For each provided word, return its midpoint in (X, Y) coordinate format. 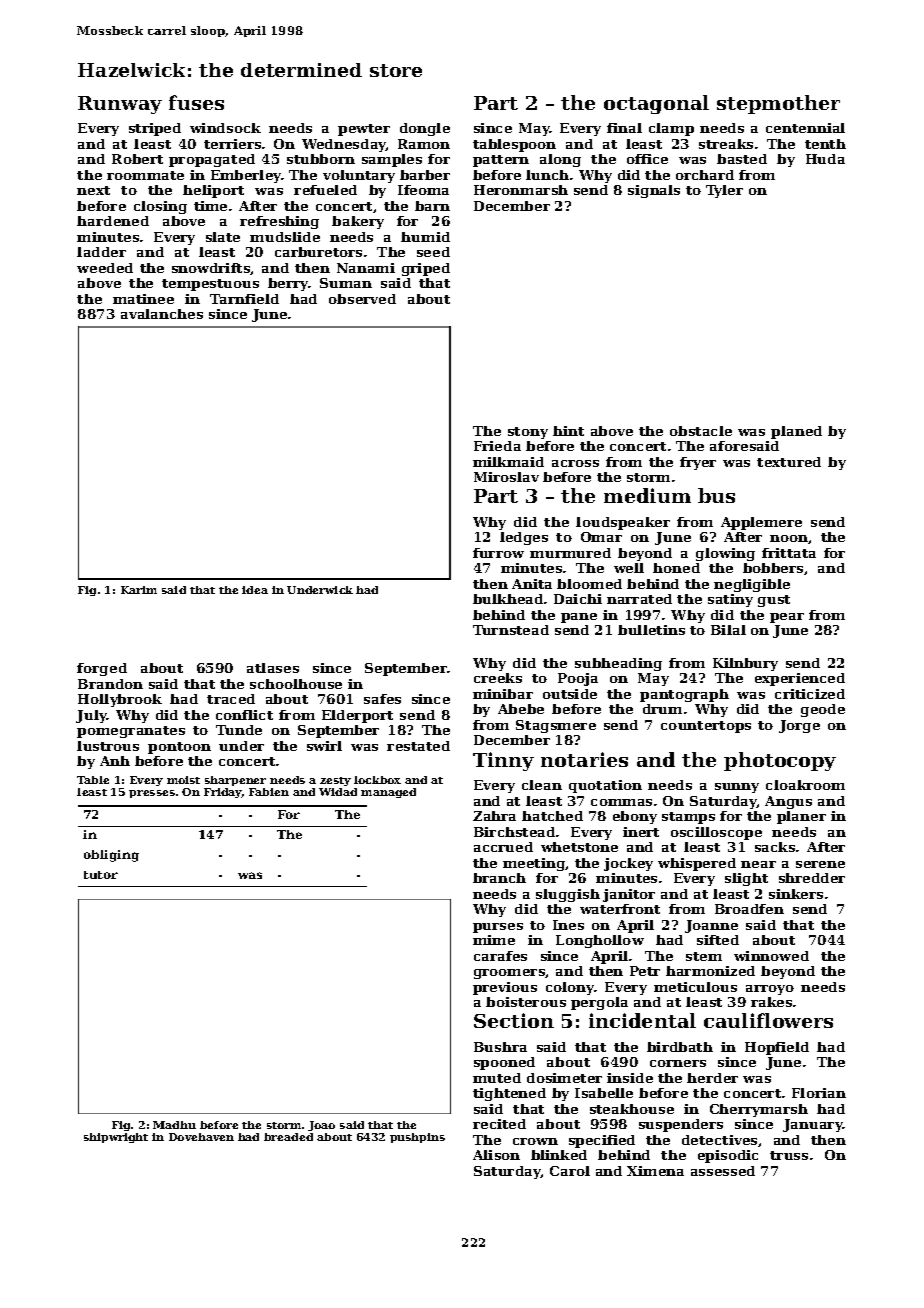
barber (425, 175)
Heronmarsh (521, 190)
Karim (139, 590)
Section (514, 1020)
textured (789, 462)
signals (654, 191)
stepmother (778, 104)
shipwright (116, 1138)
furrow (498, 553)
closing (160, 207)
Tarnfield (244, 299)
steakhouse (632, 1109)
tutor (101, 875)
